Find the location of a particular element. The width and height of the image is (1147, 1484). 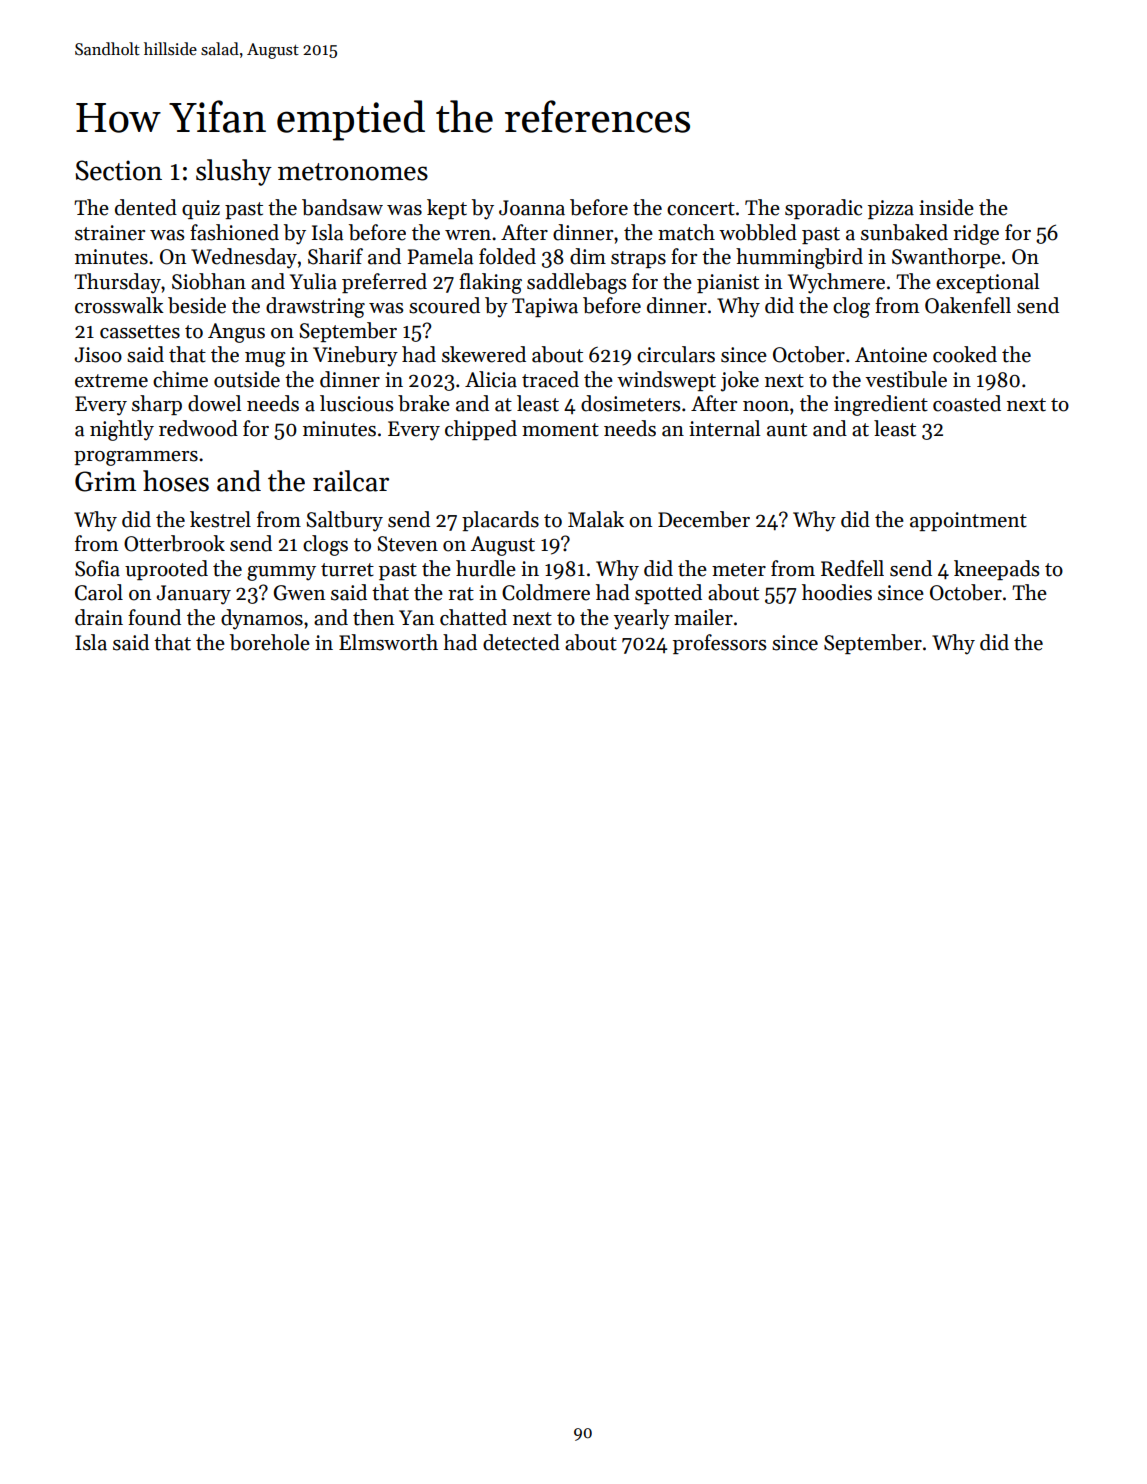

then is located at coordinates (373, 617).
